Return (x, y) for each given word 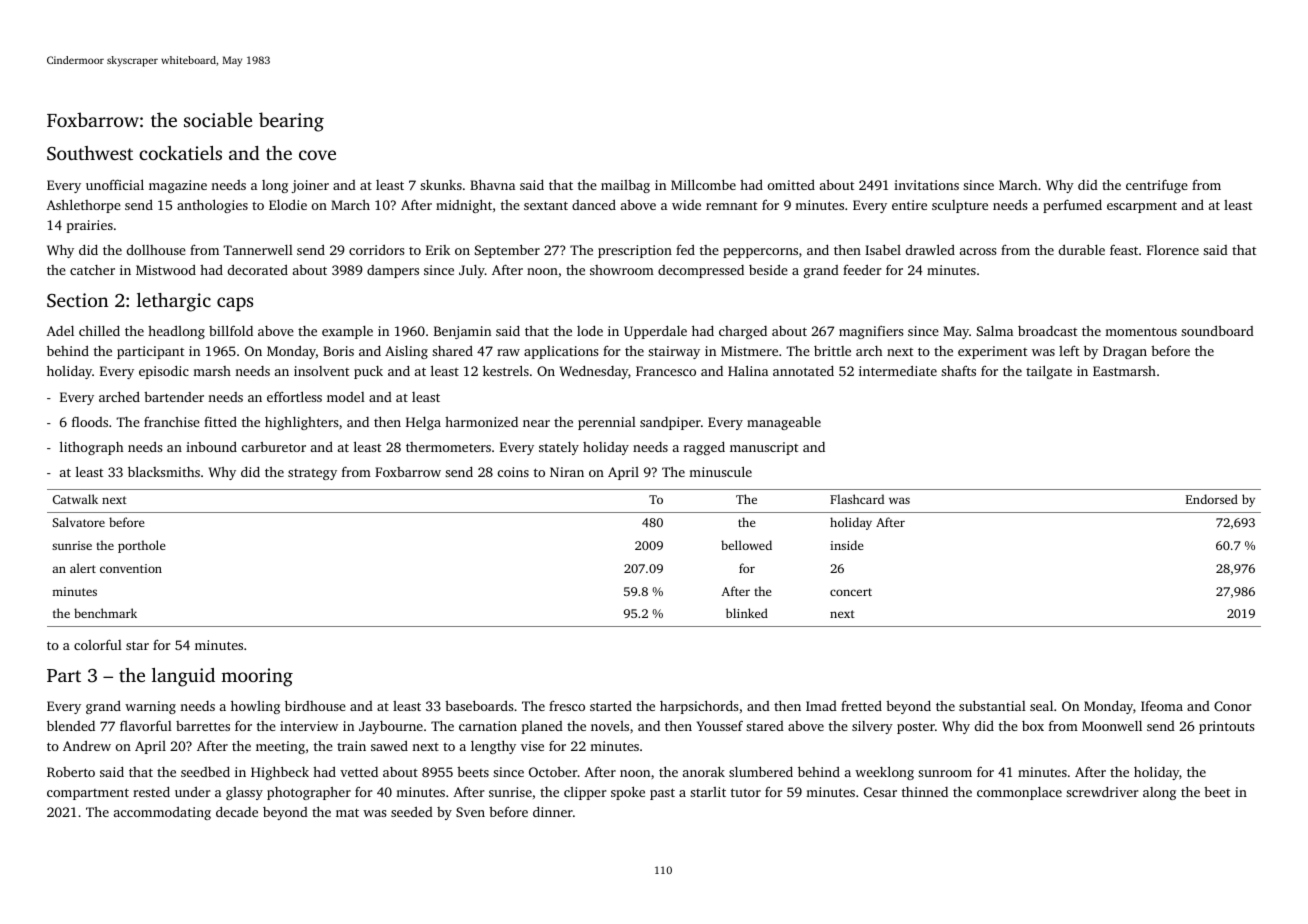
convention (131, 568)
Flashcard (857, 499)
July (472, 271)
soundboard (1217, 331)
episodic (164, 372)
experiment (992, 352)
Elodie (288, 205)
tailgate (1049, 372)
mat (347, 812)
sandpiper (670, 423)
